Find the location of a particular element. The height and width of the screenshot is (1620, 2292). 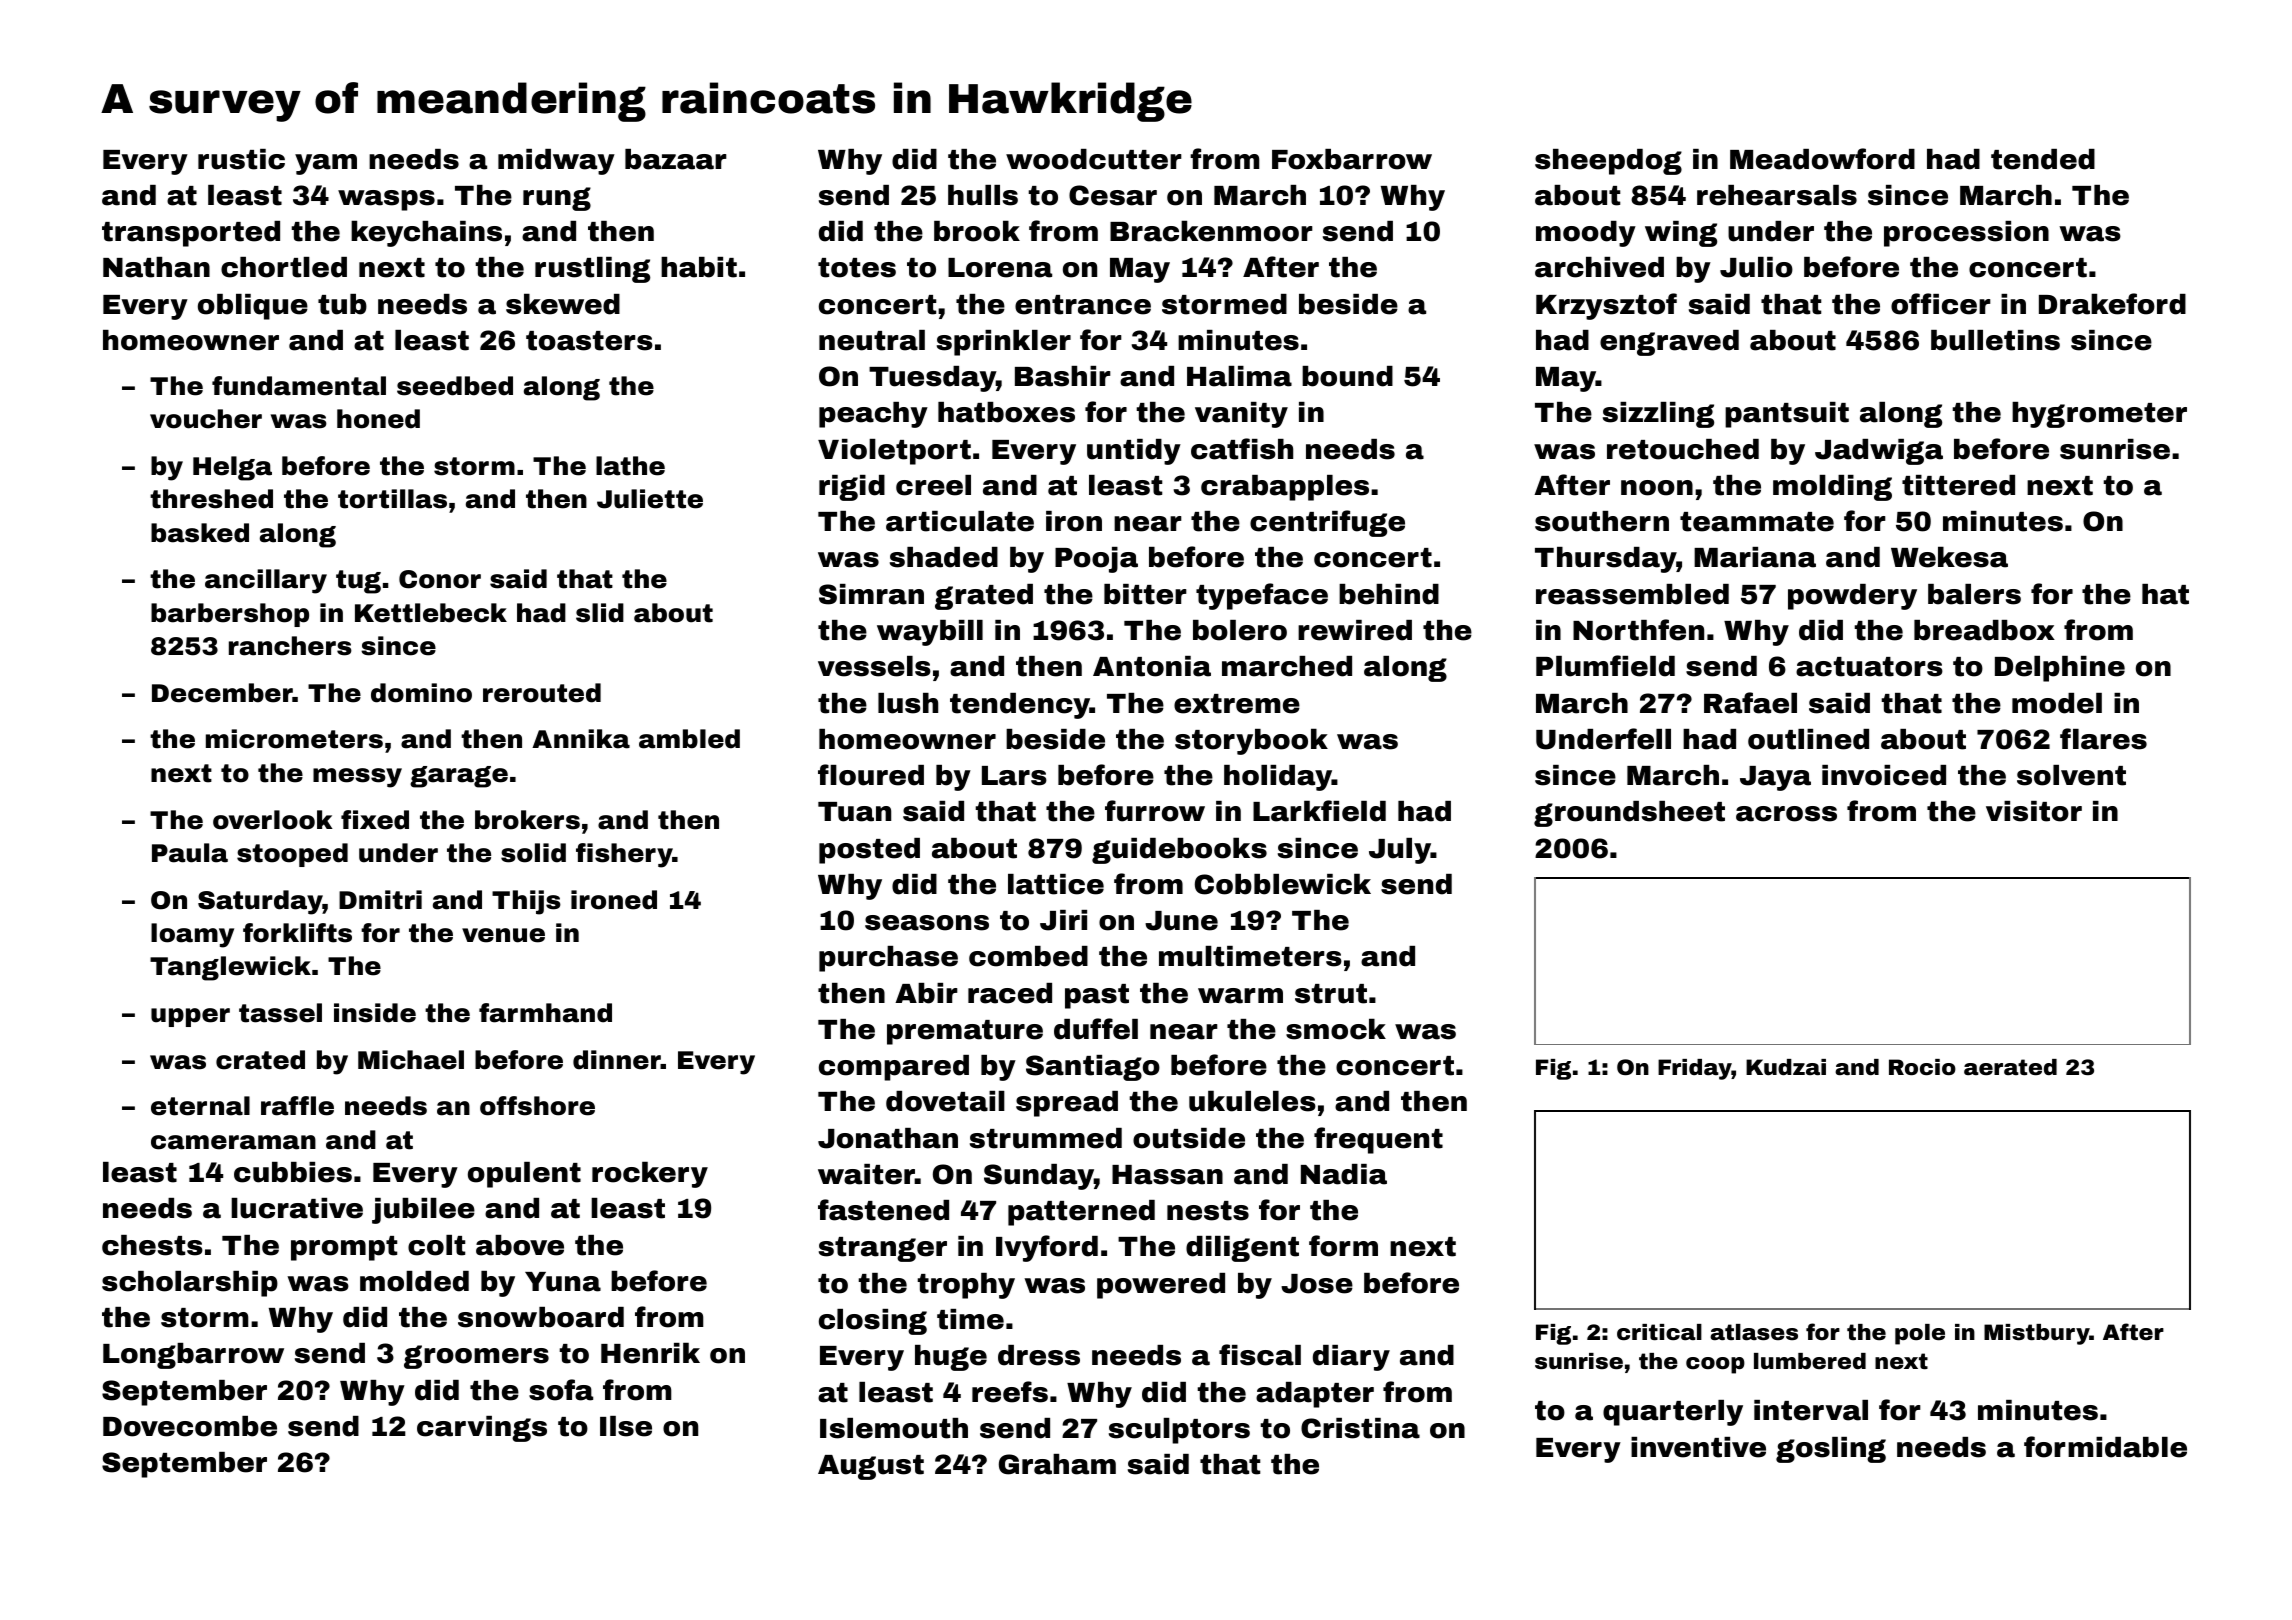

premature is located at coordinates (965, 1032).
